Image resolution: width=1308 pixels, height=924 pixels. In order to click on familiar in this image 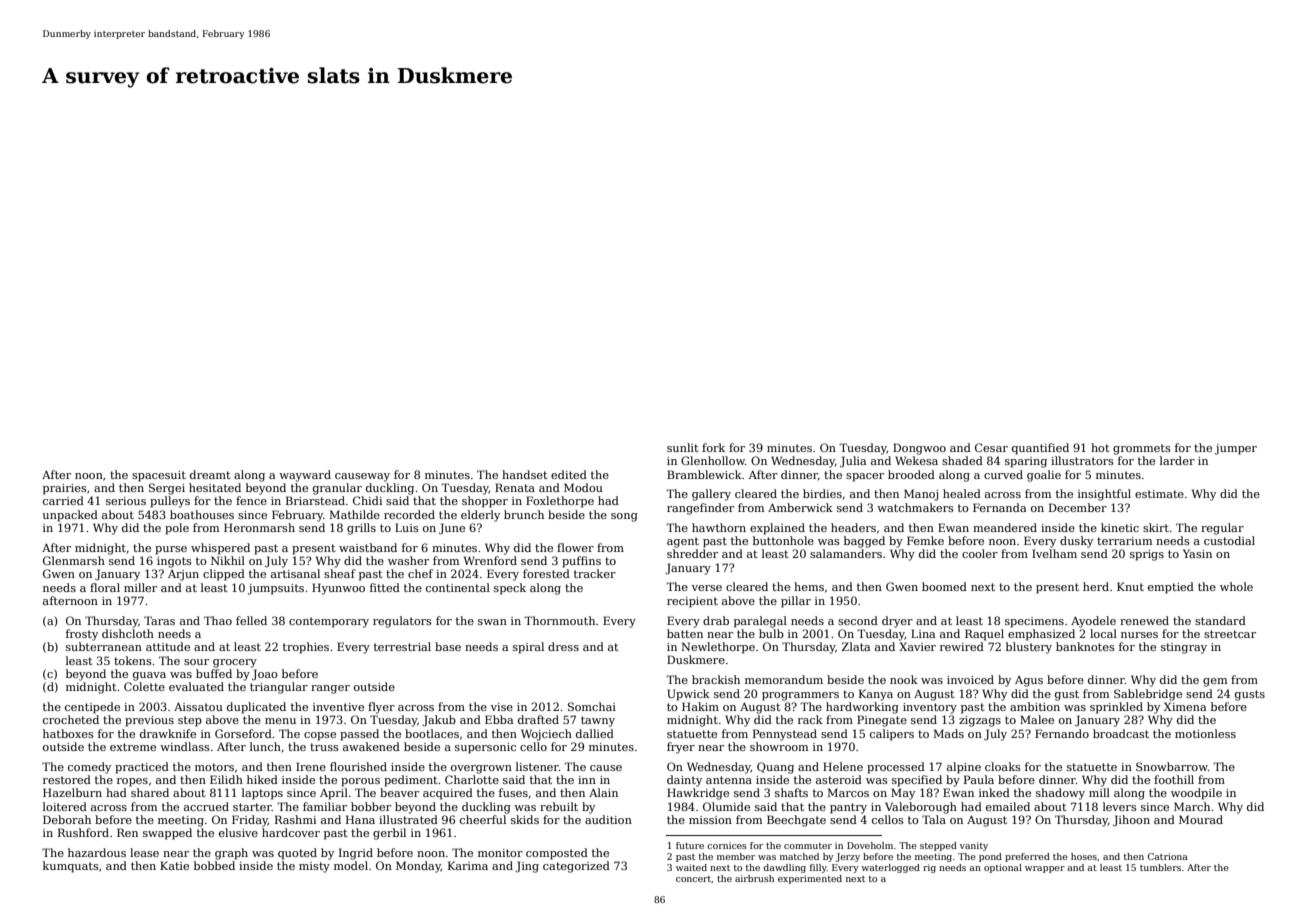, I will do `click(325, 806)`.
